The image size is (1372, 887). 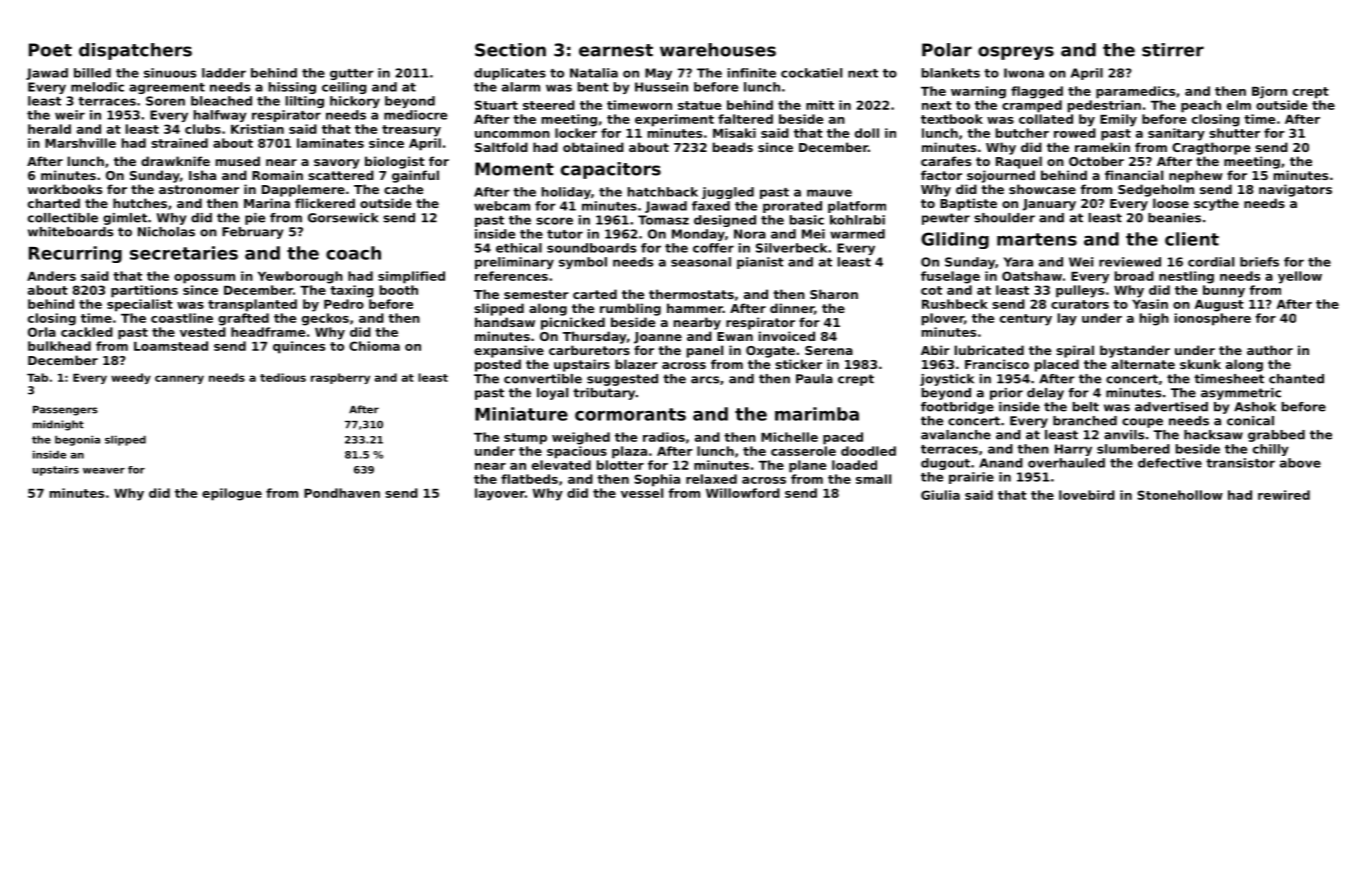 I want to click on specialist, so click(x=140, y=305).
